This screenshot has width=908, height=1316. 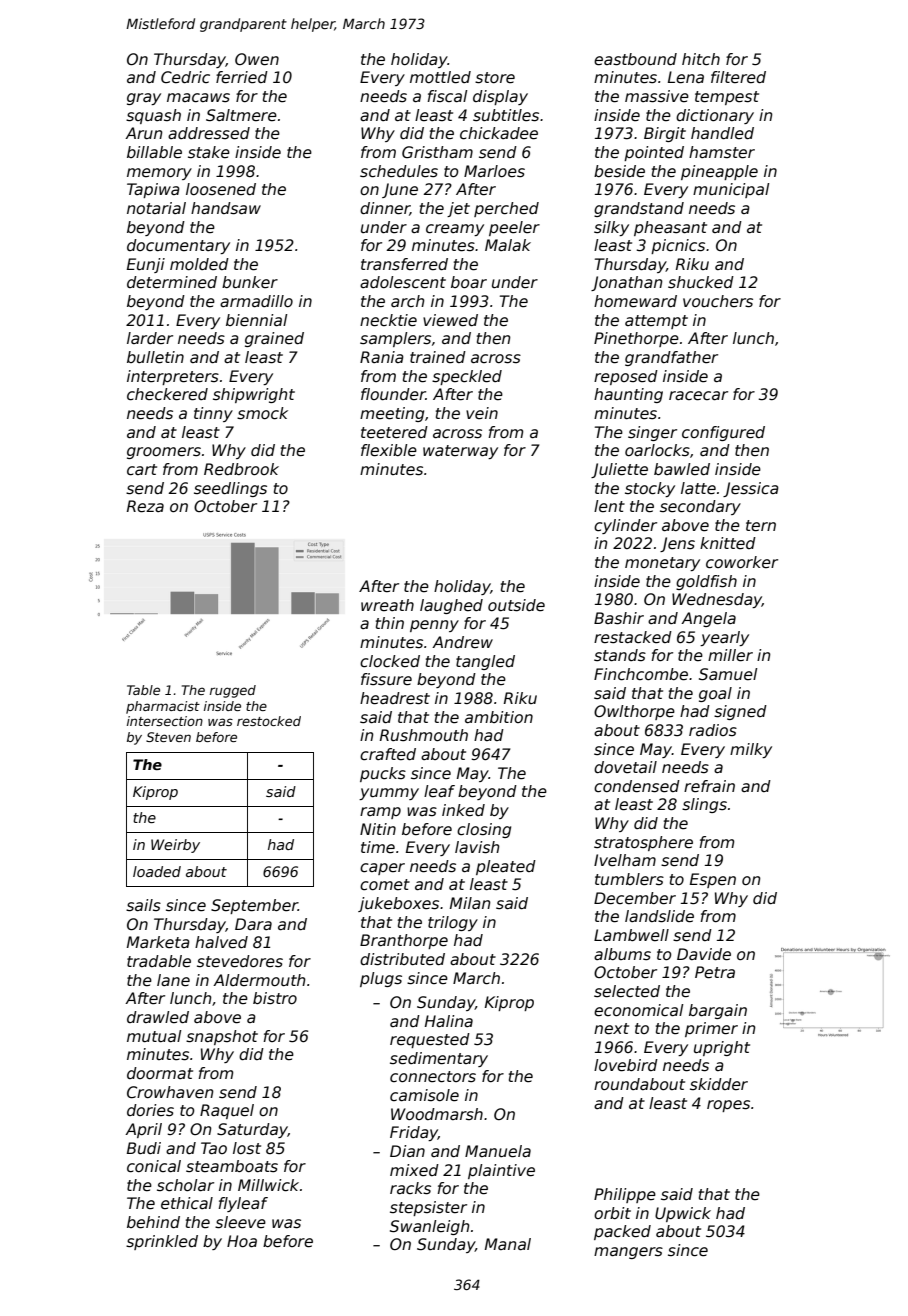 What do you see at coordinates (198, 98) in the screenshot?
I see `macaws` at bounding box center [198, 98].
